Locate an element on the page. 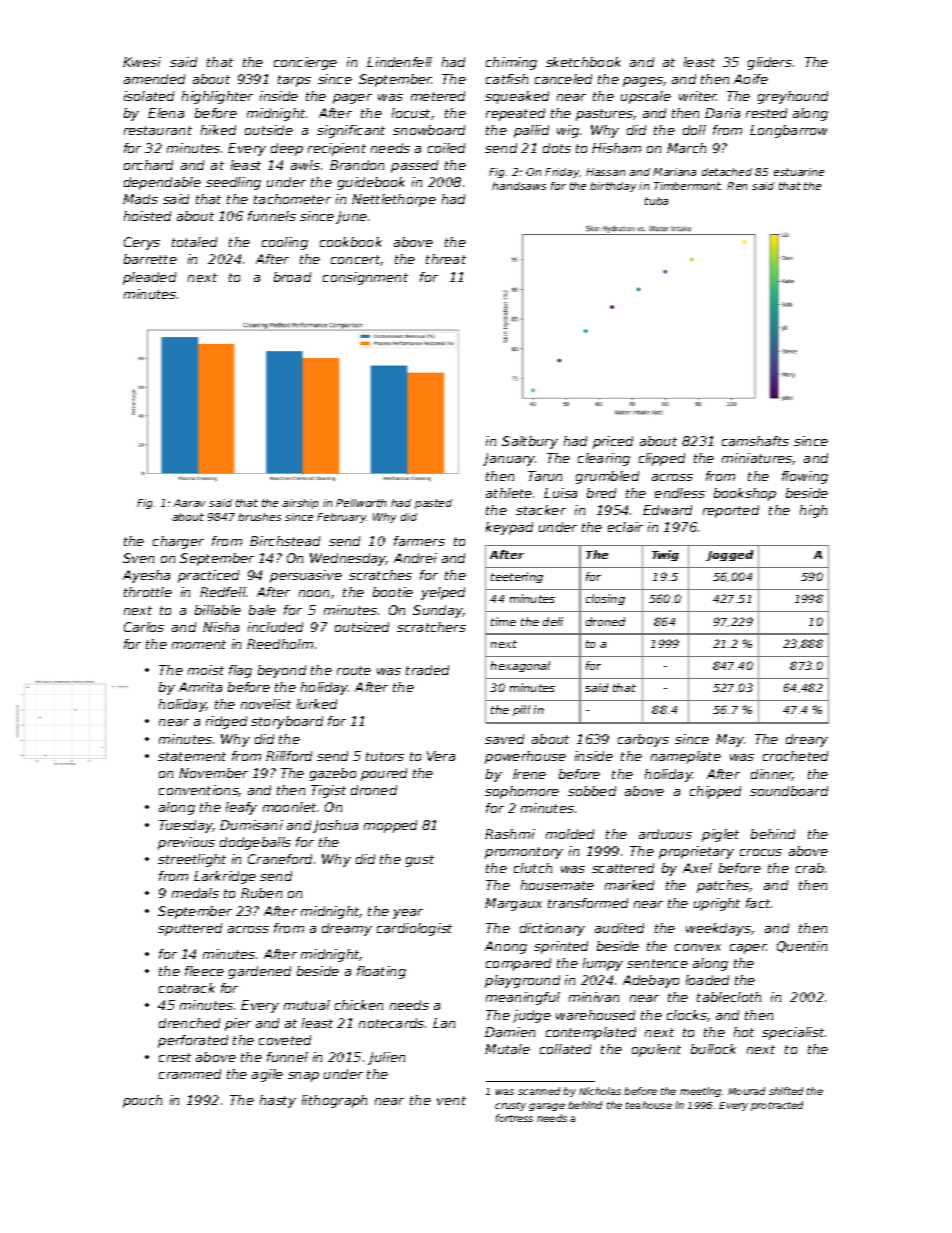 The height and width of the page is (1233, 952). previous is located at coordinates (186, 843).
